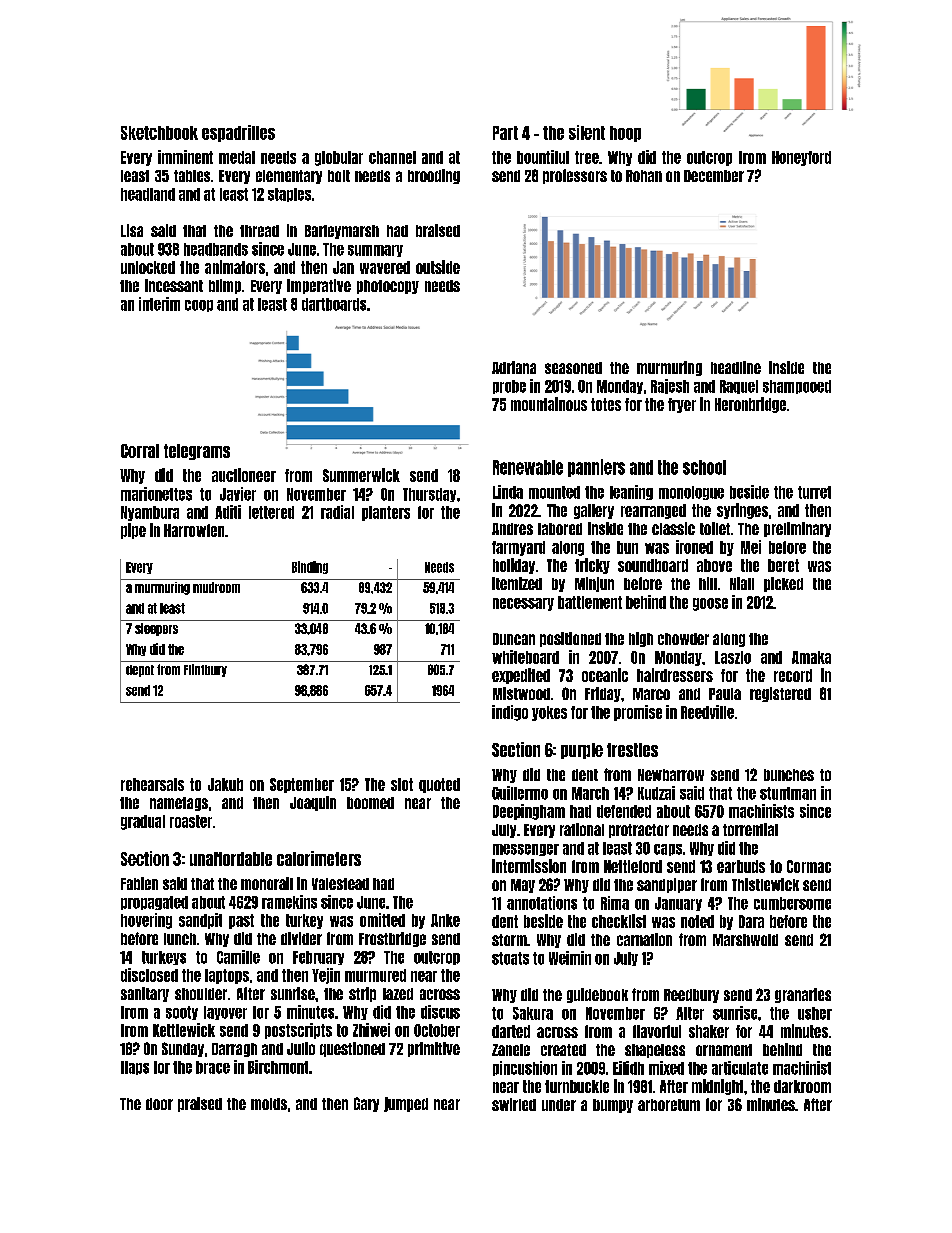 This image has width=952, height=1233. Describe the element at coordinates (289, 195) in the image. I see `staples` at that location.
